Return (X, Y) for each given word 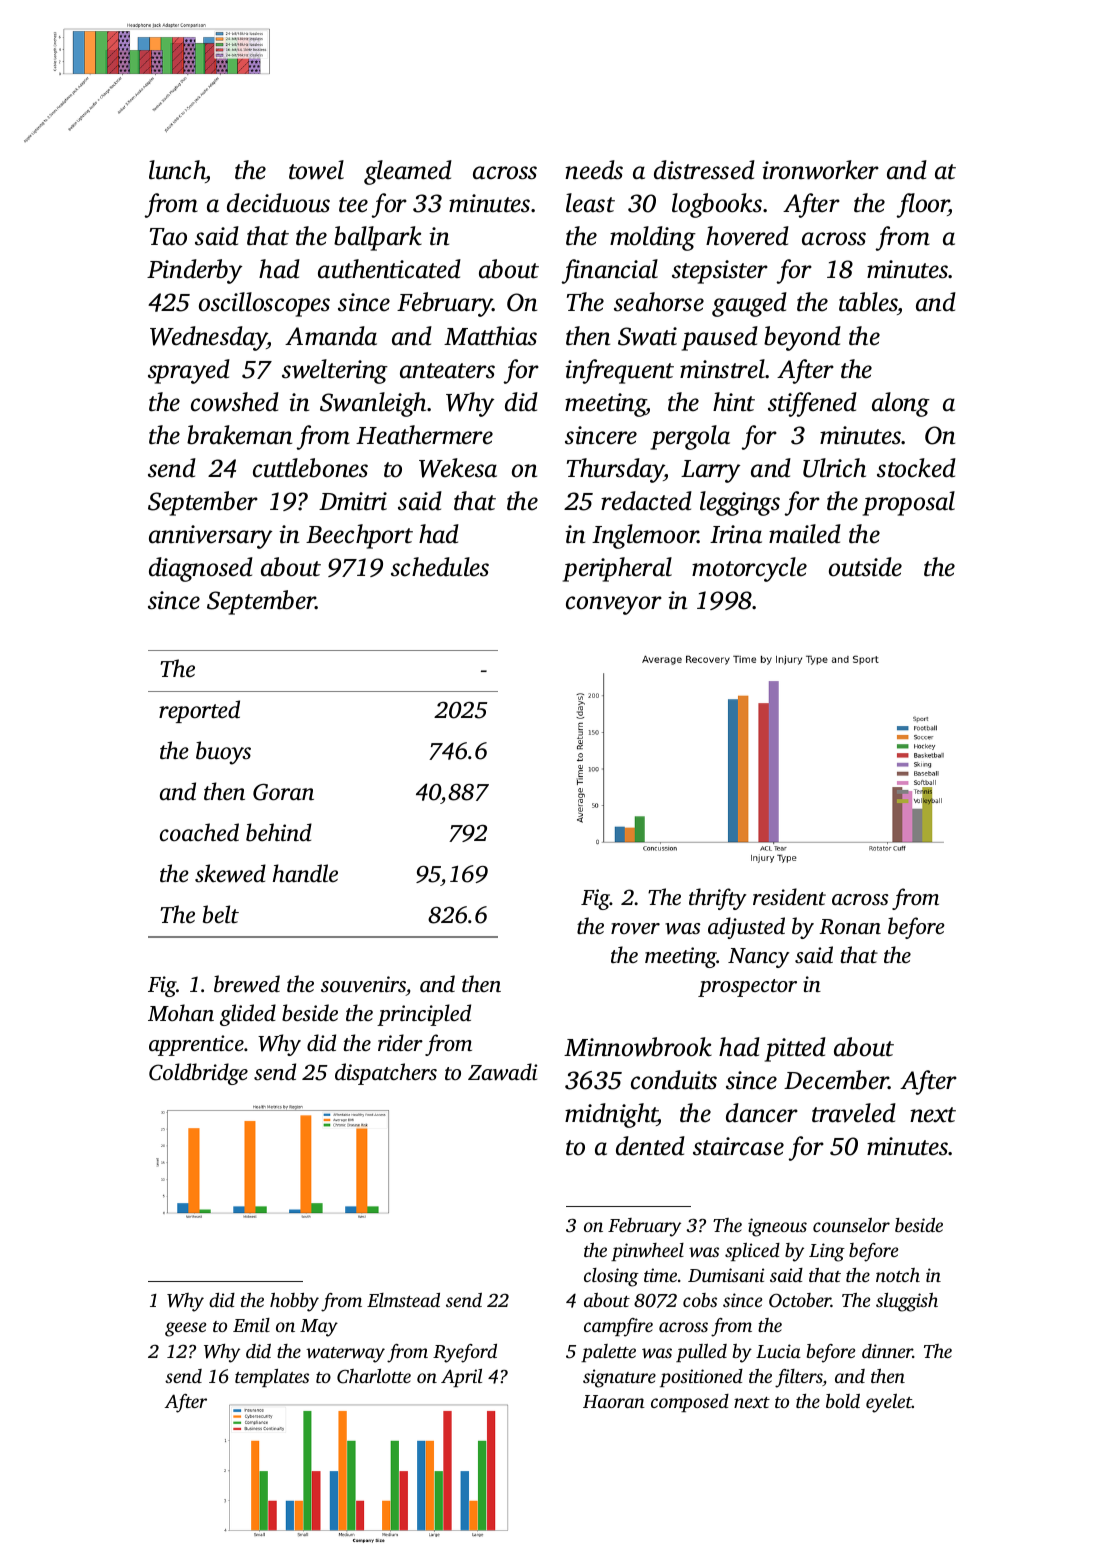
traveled (854, 1113)
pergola (690, 437)
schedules (440, 567)
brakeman (239, 435)
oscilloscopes (264, 304)
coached (199, 832)
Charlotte (374, 1376)
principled (424, 1015)
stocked (916, 468)
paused (720, 338)
